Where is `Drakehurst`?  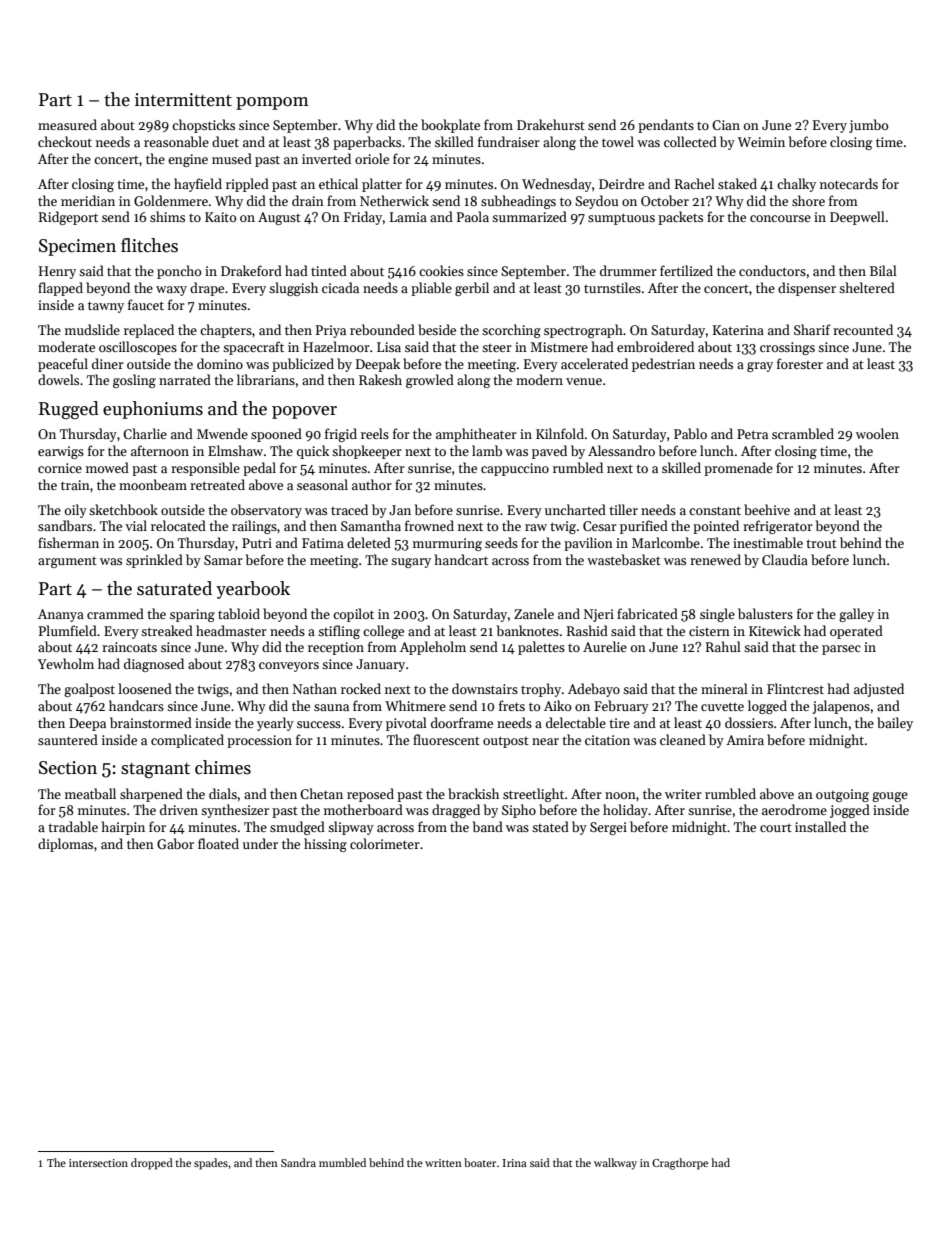
Drakehurst is located at coordinates (551, 124).
